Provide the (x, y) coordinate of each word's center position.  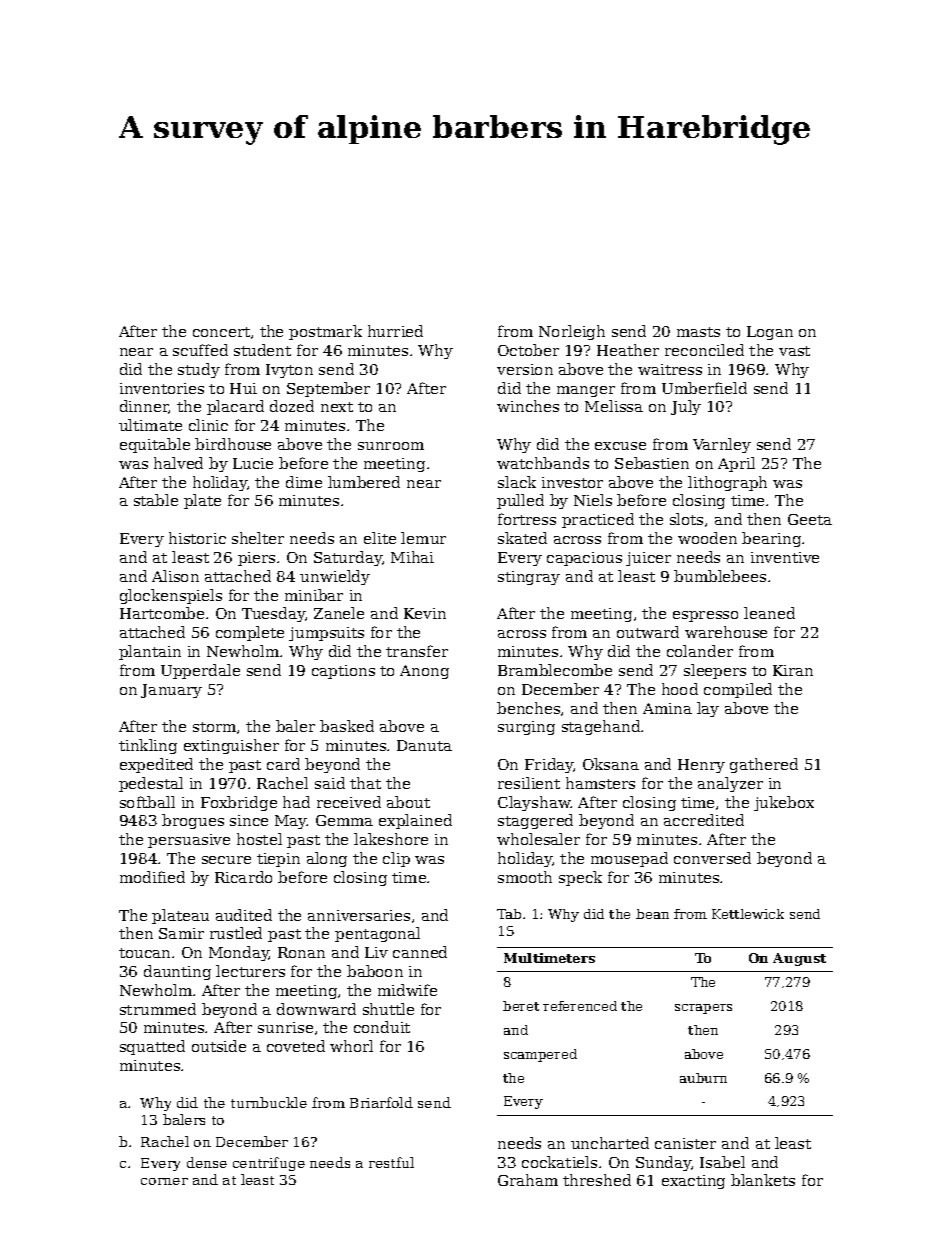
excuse (620, 446)
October (528, 350)
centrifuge (269, 1164)
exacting (693, 1182)
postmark (325, 332)
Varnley (722, 445)
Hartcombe (162, 613)
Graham (528, 1180)
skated (522, 538)
